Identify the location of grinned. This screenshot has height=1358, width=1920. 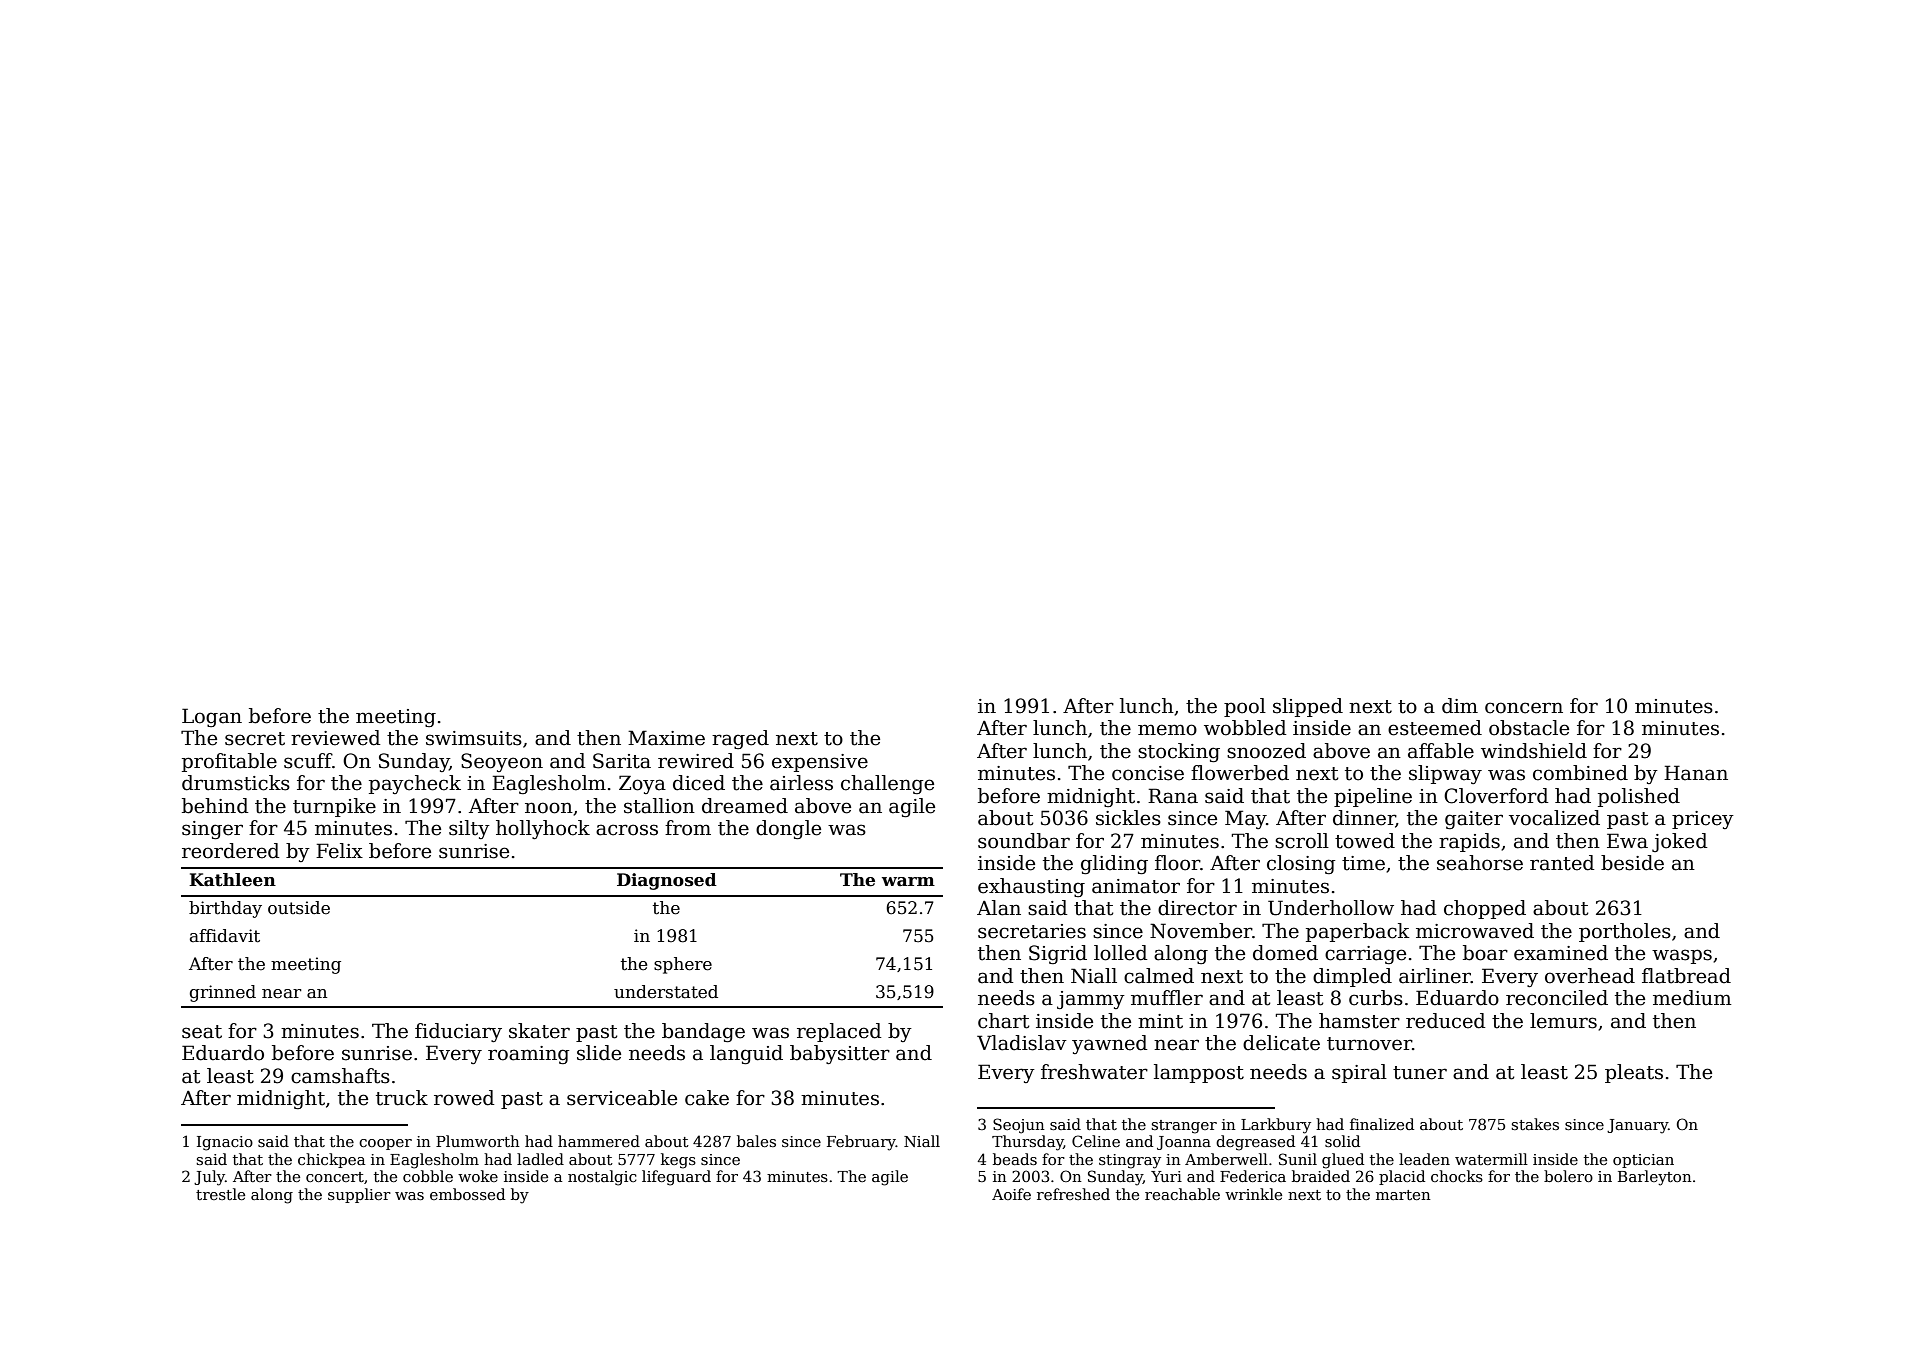
(223, 993).
